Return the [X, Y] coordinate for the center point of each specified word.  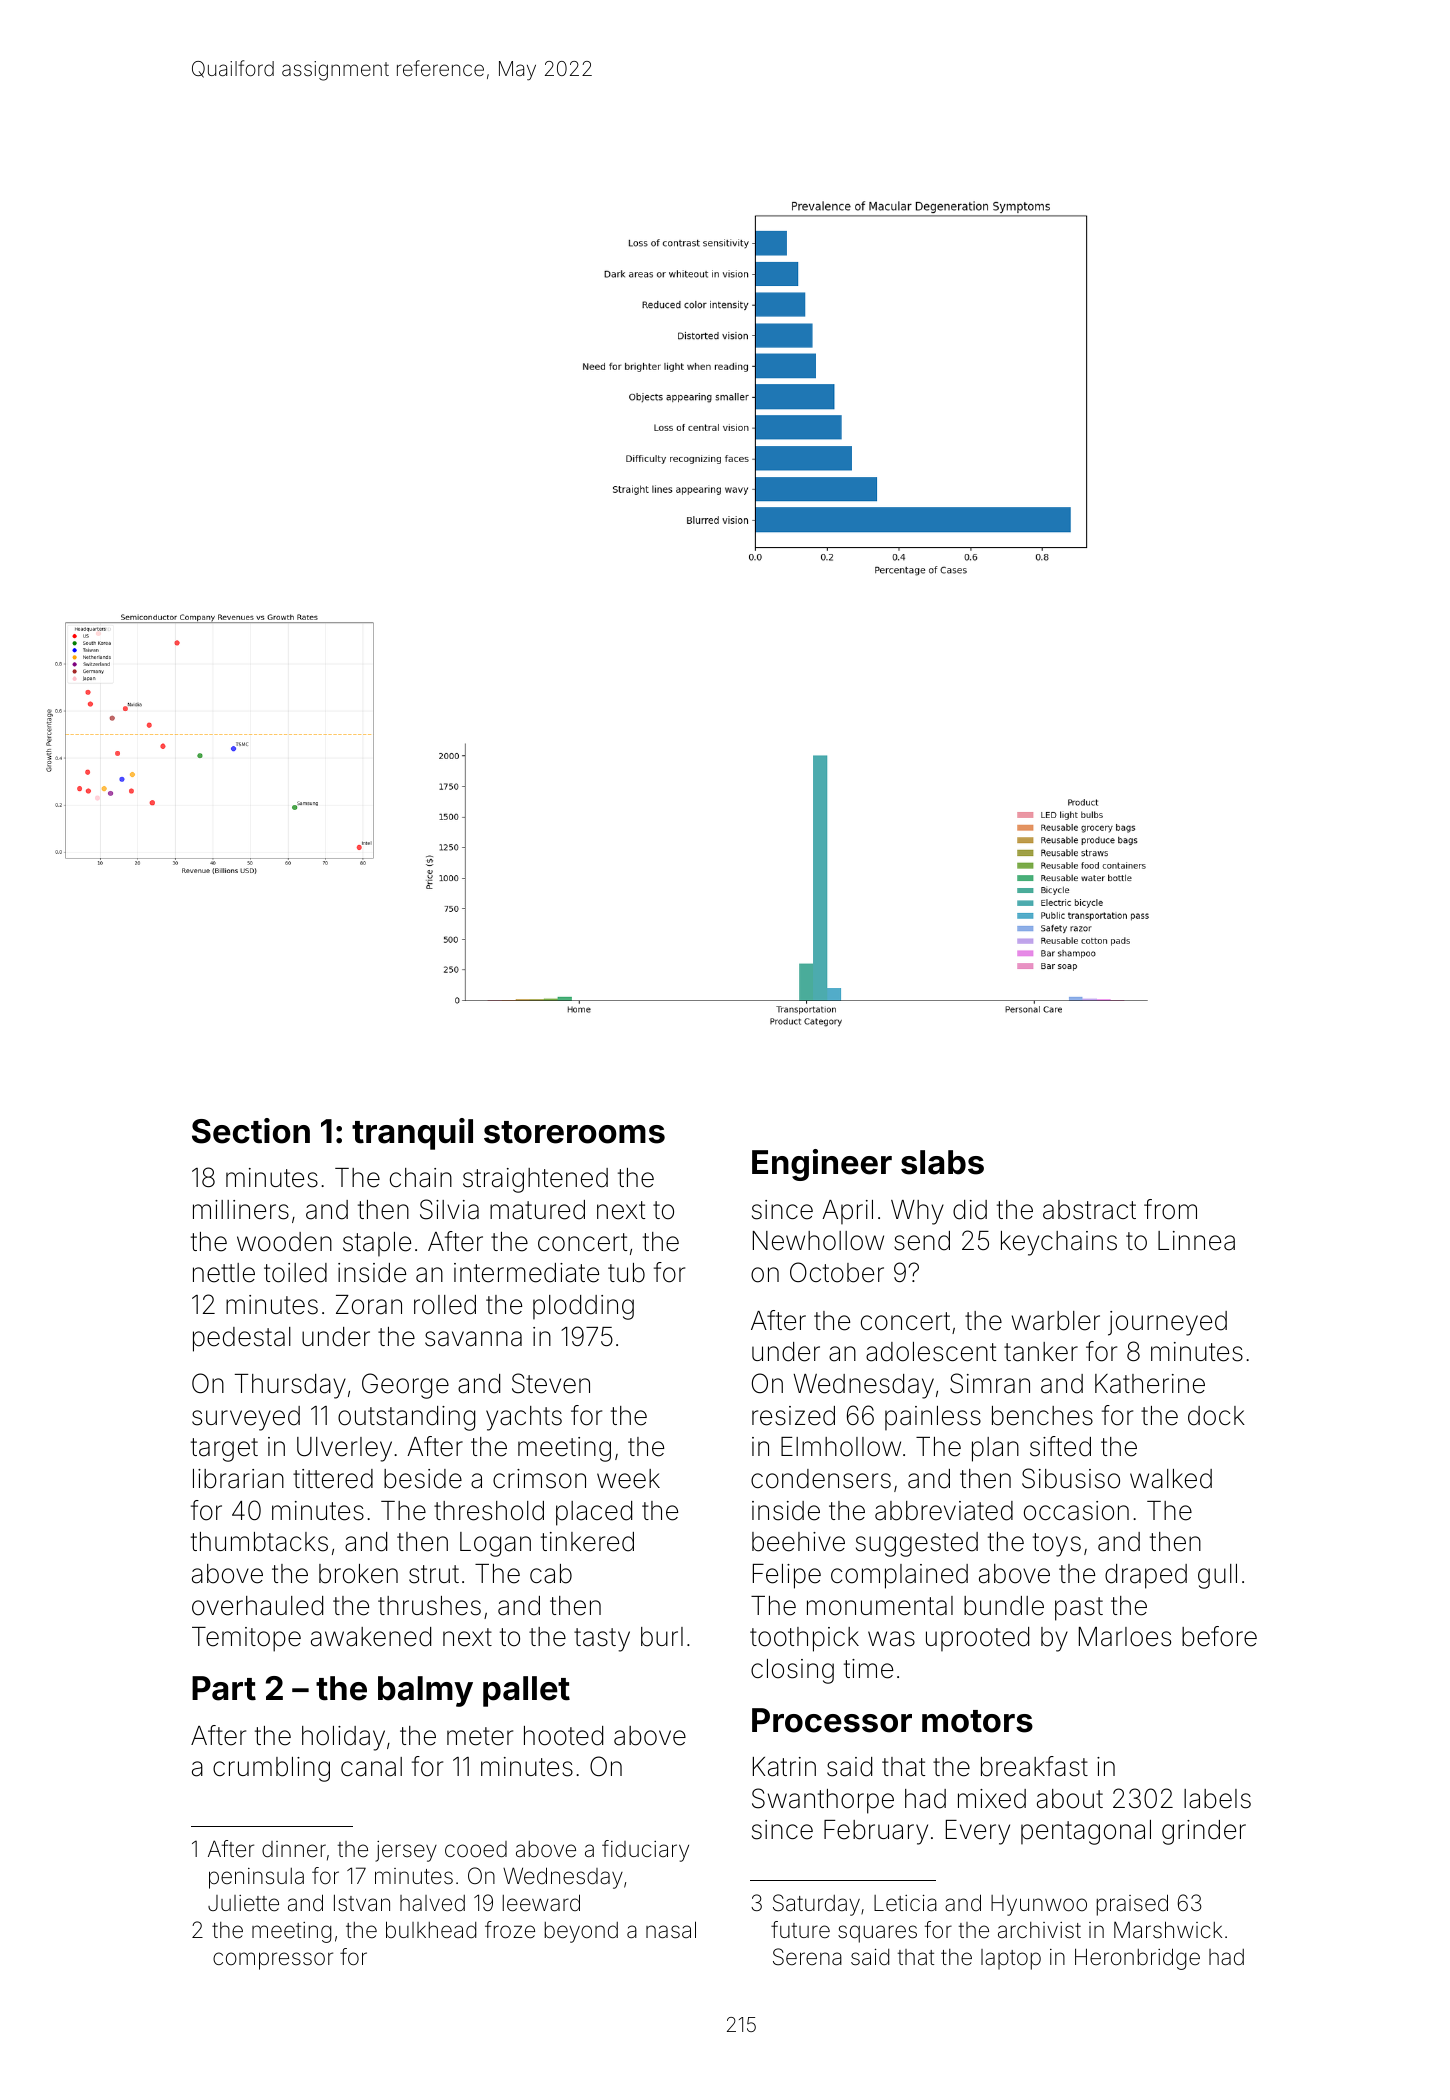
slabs [942, 1162]
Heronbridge [1137, 1959]
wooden [284, 1242]
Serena [807, 1957]
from [1170, 1209]
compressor [273, 1961]
